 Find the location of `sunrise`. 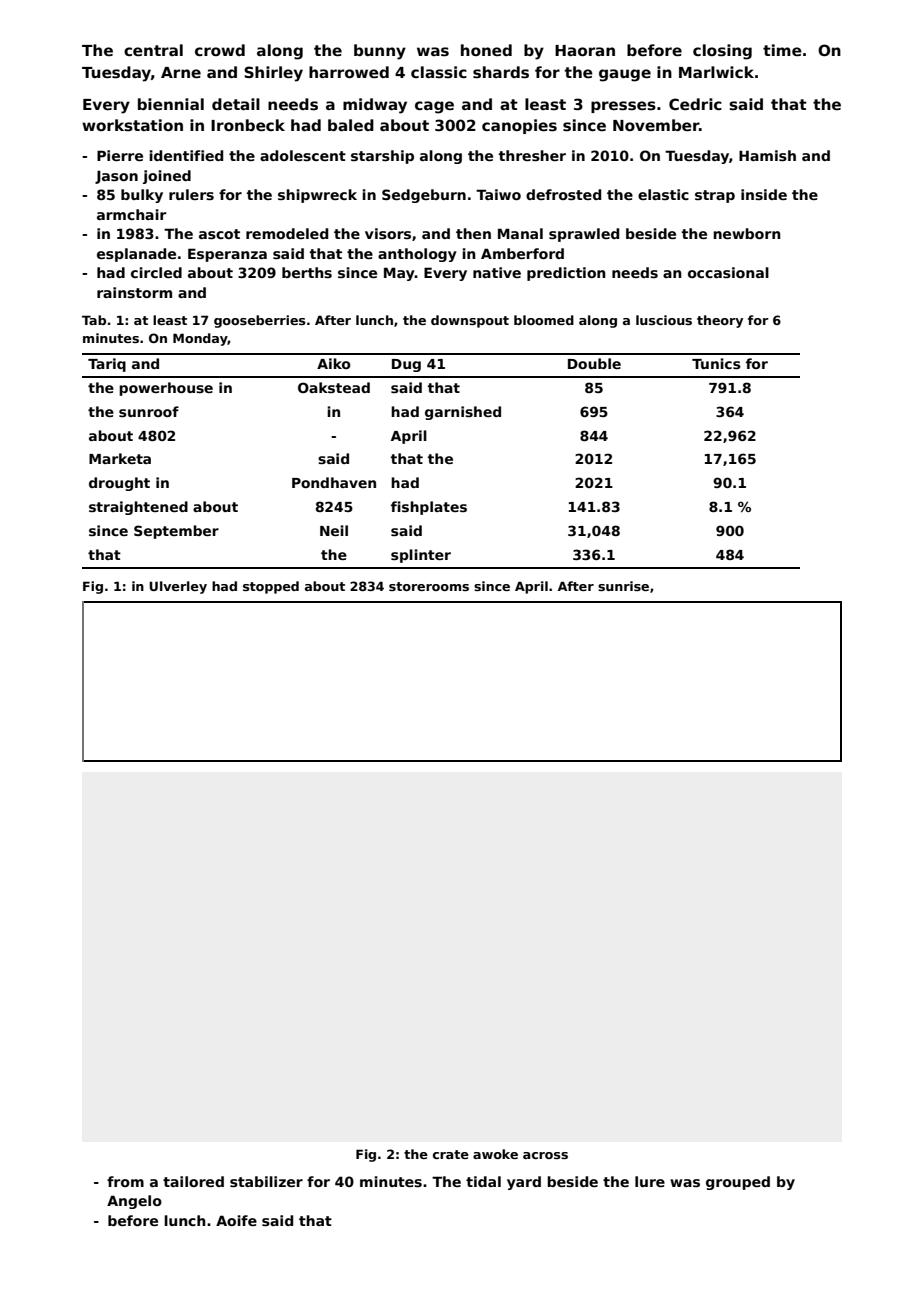

sunrise is located at coordinates (623, 586).
